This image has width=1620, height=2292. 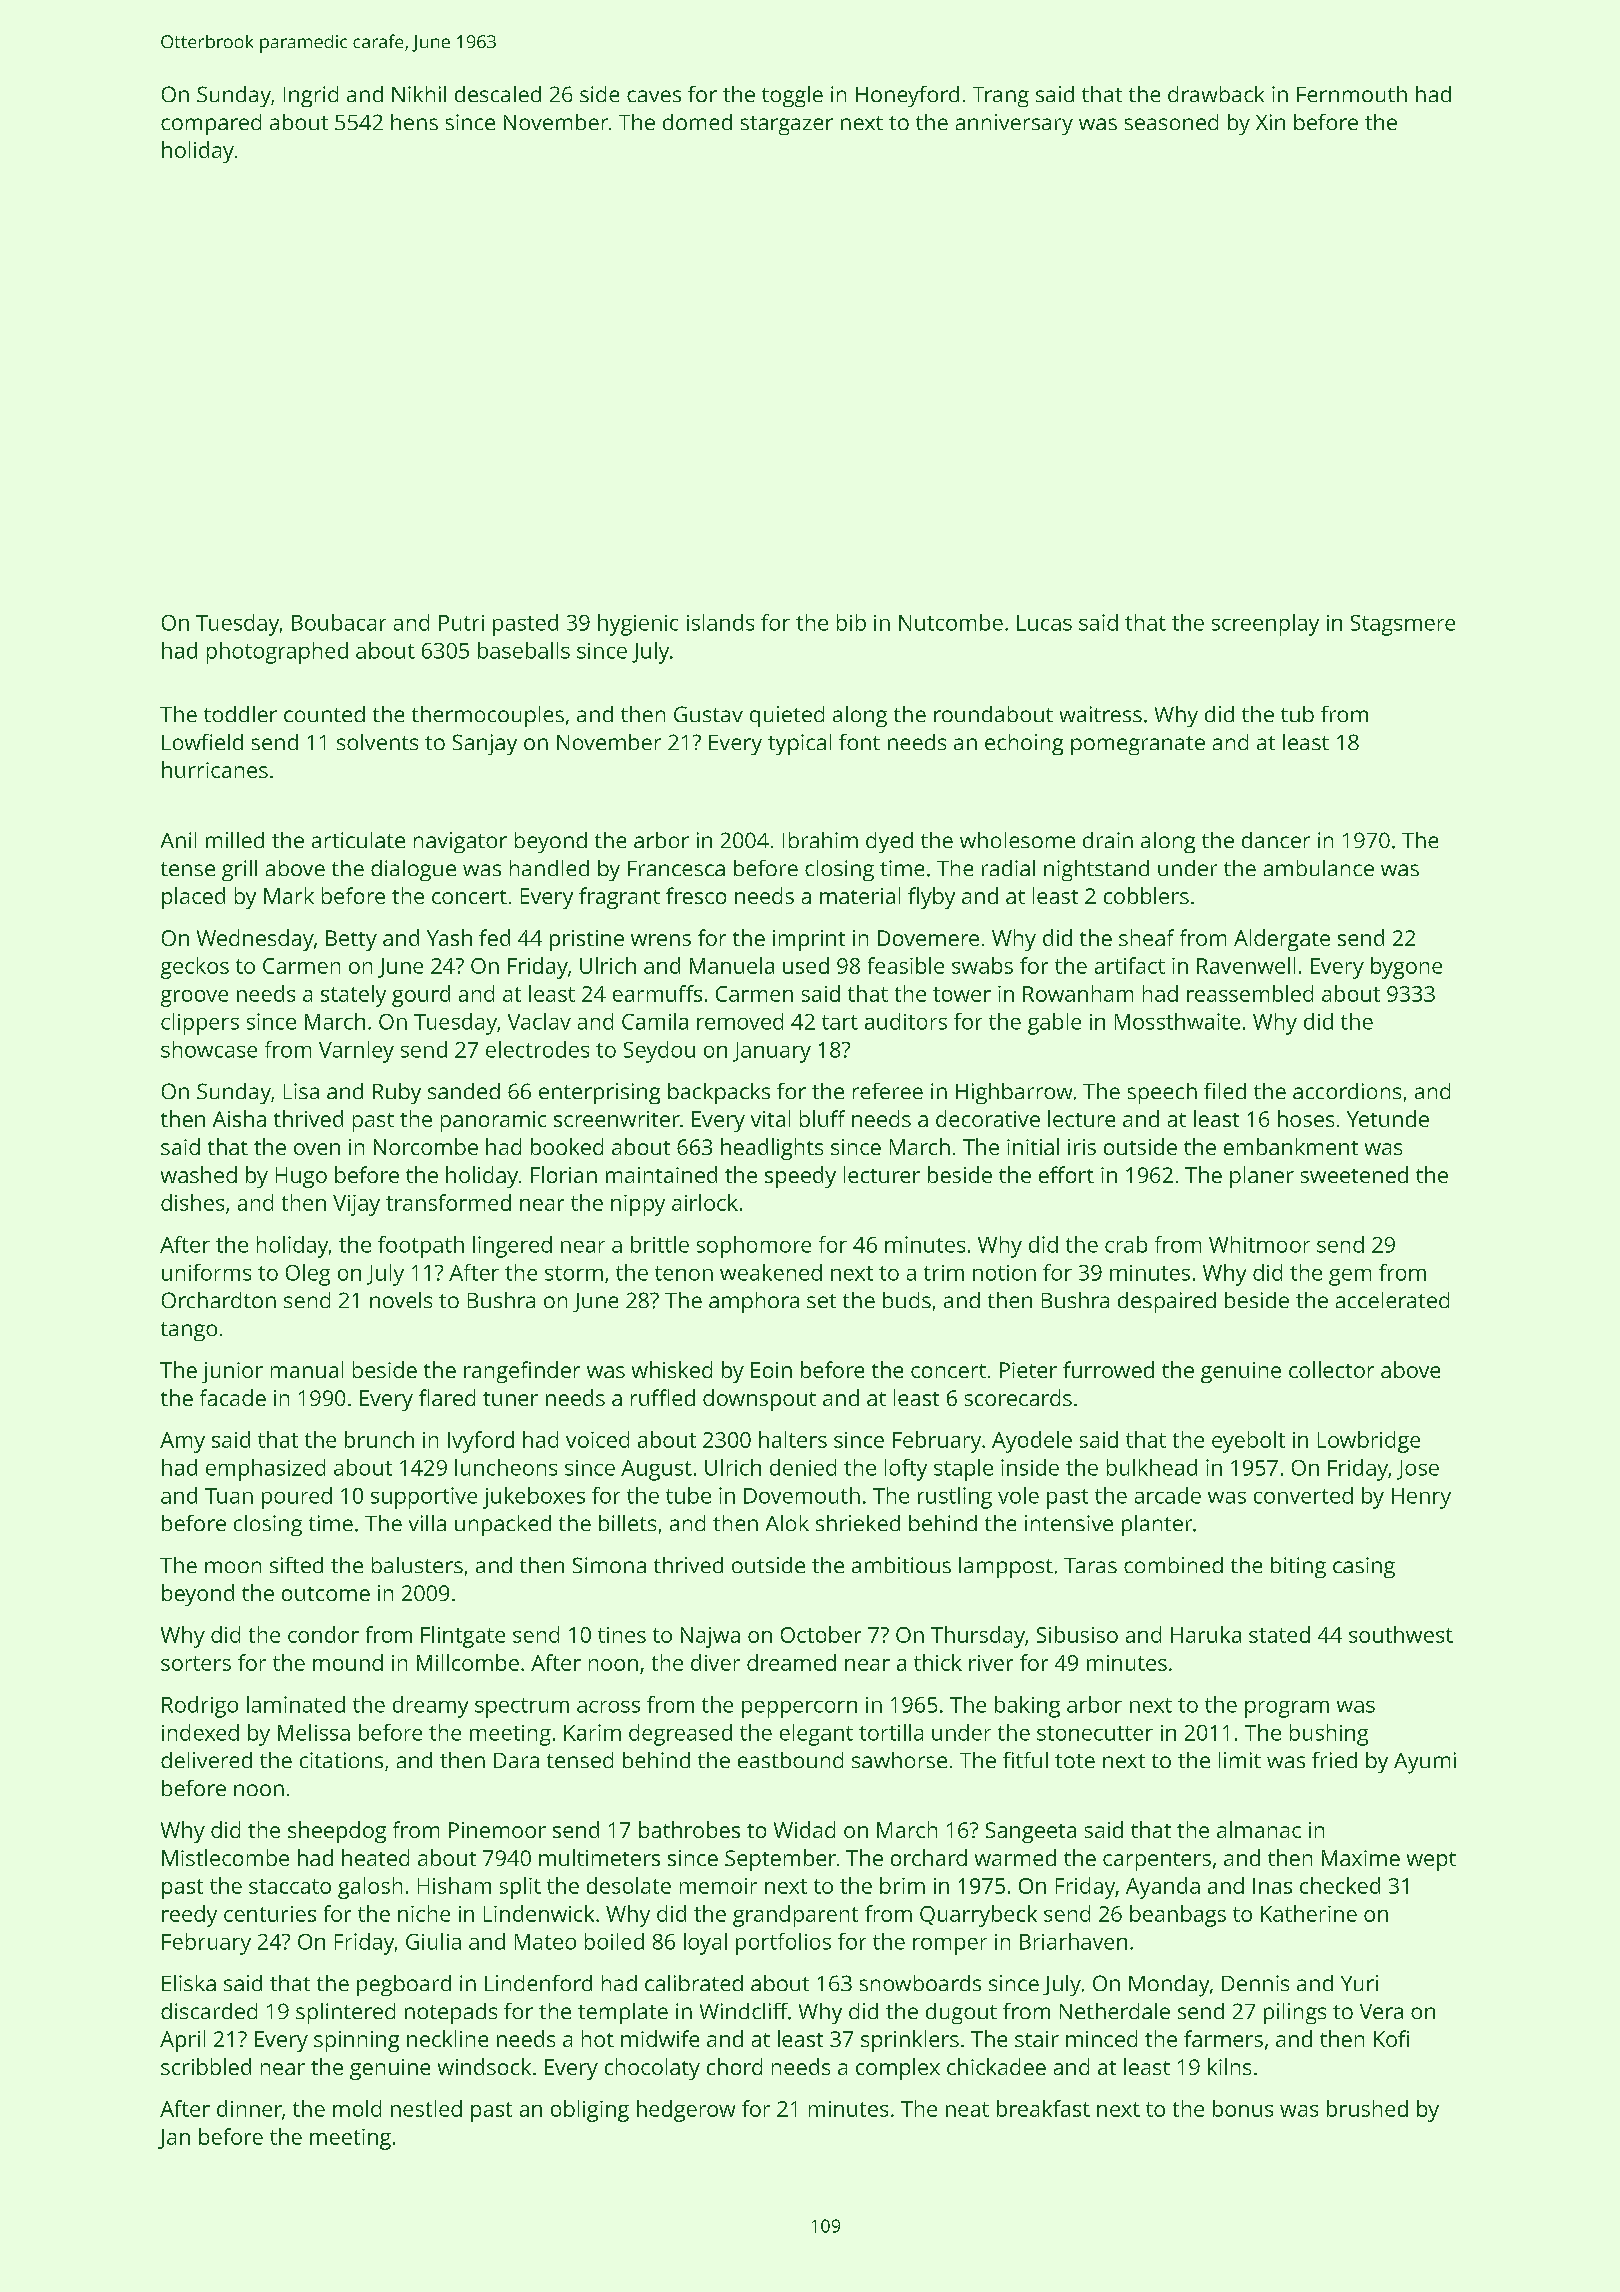 What do you see at coordinates (1367, 2108) in the image?
I see `brushed` at bounding box center [1367, 2108].
